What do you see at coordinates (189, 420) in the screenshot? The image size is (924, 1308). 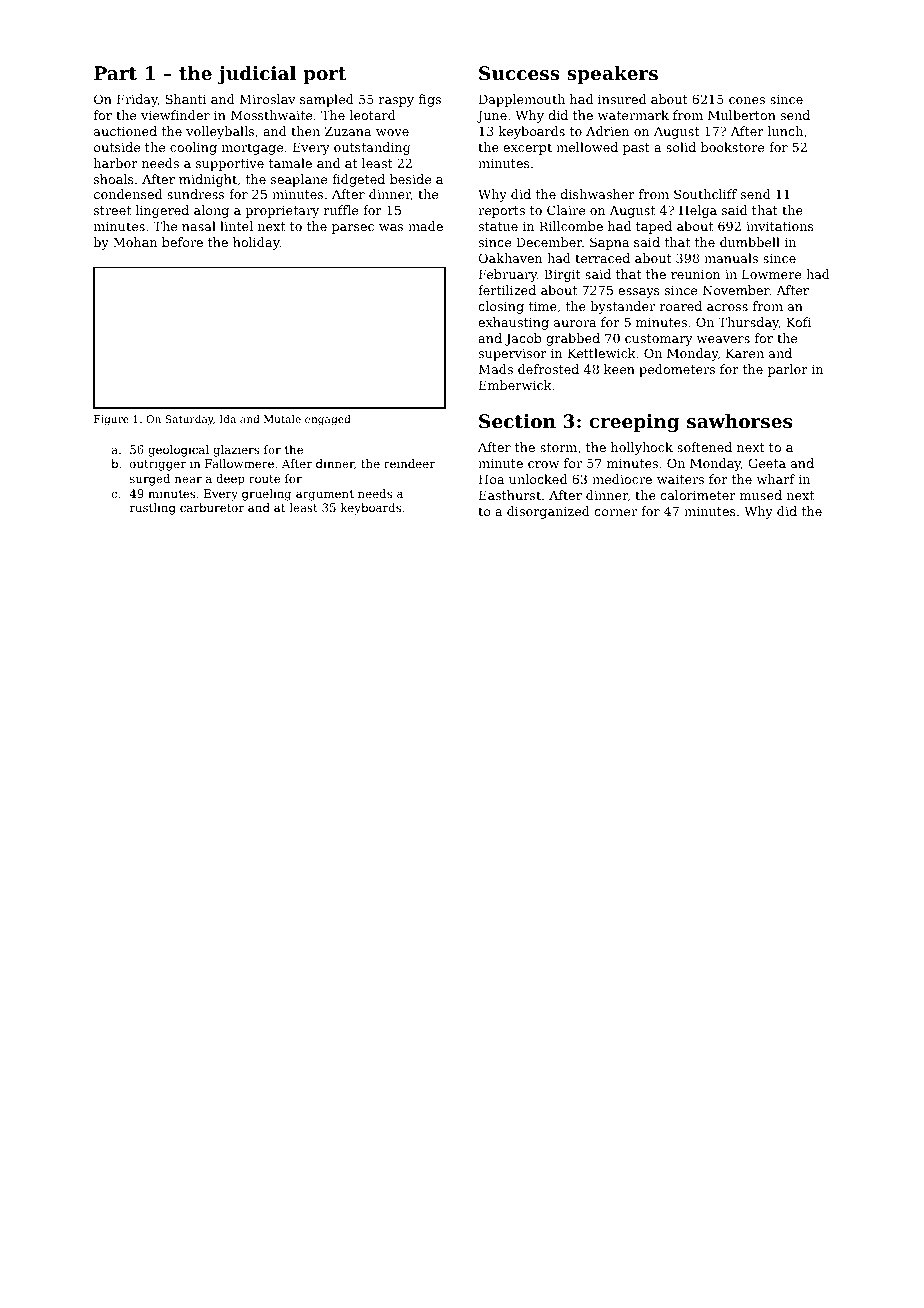 I see `Saturday` at bounding box center [189, 420].
